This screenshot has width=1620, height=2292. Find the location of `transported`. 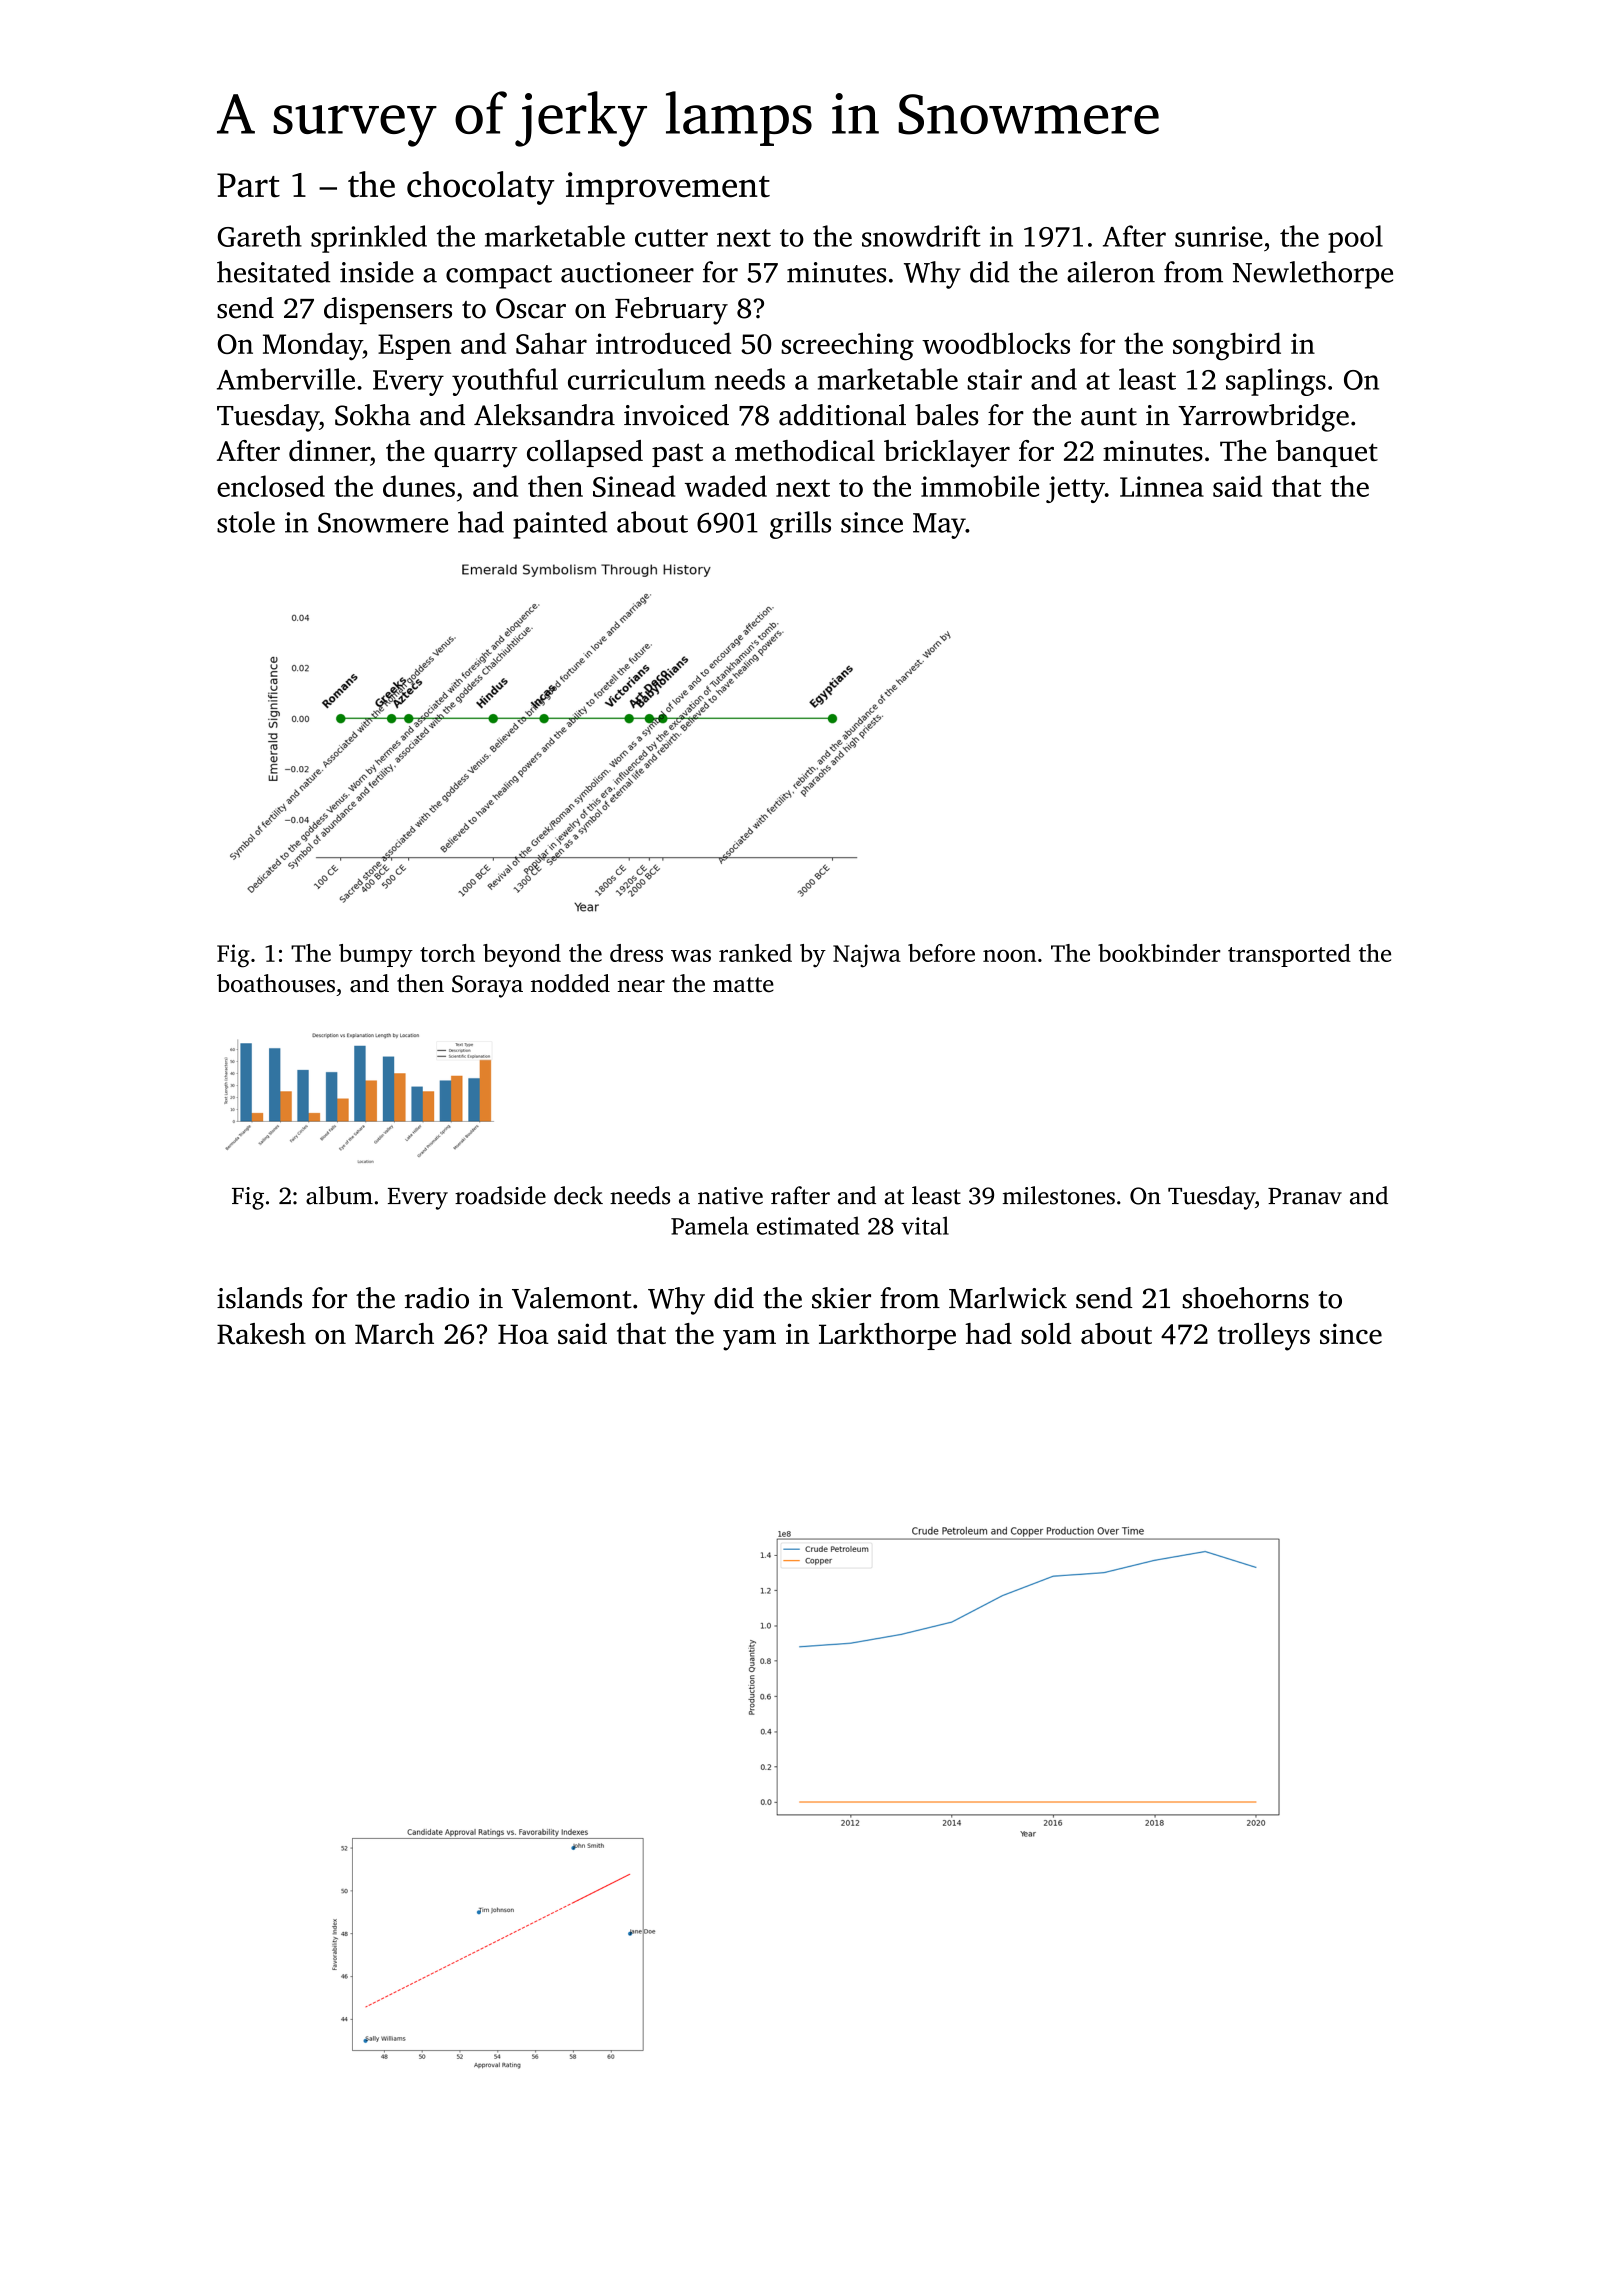

transported is located at coordinates (1289, 955).
